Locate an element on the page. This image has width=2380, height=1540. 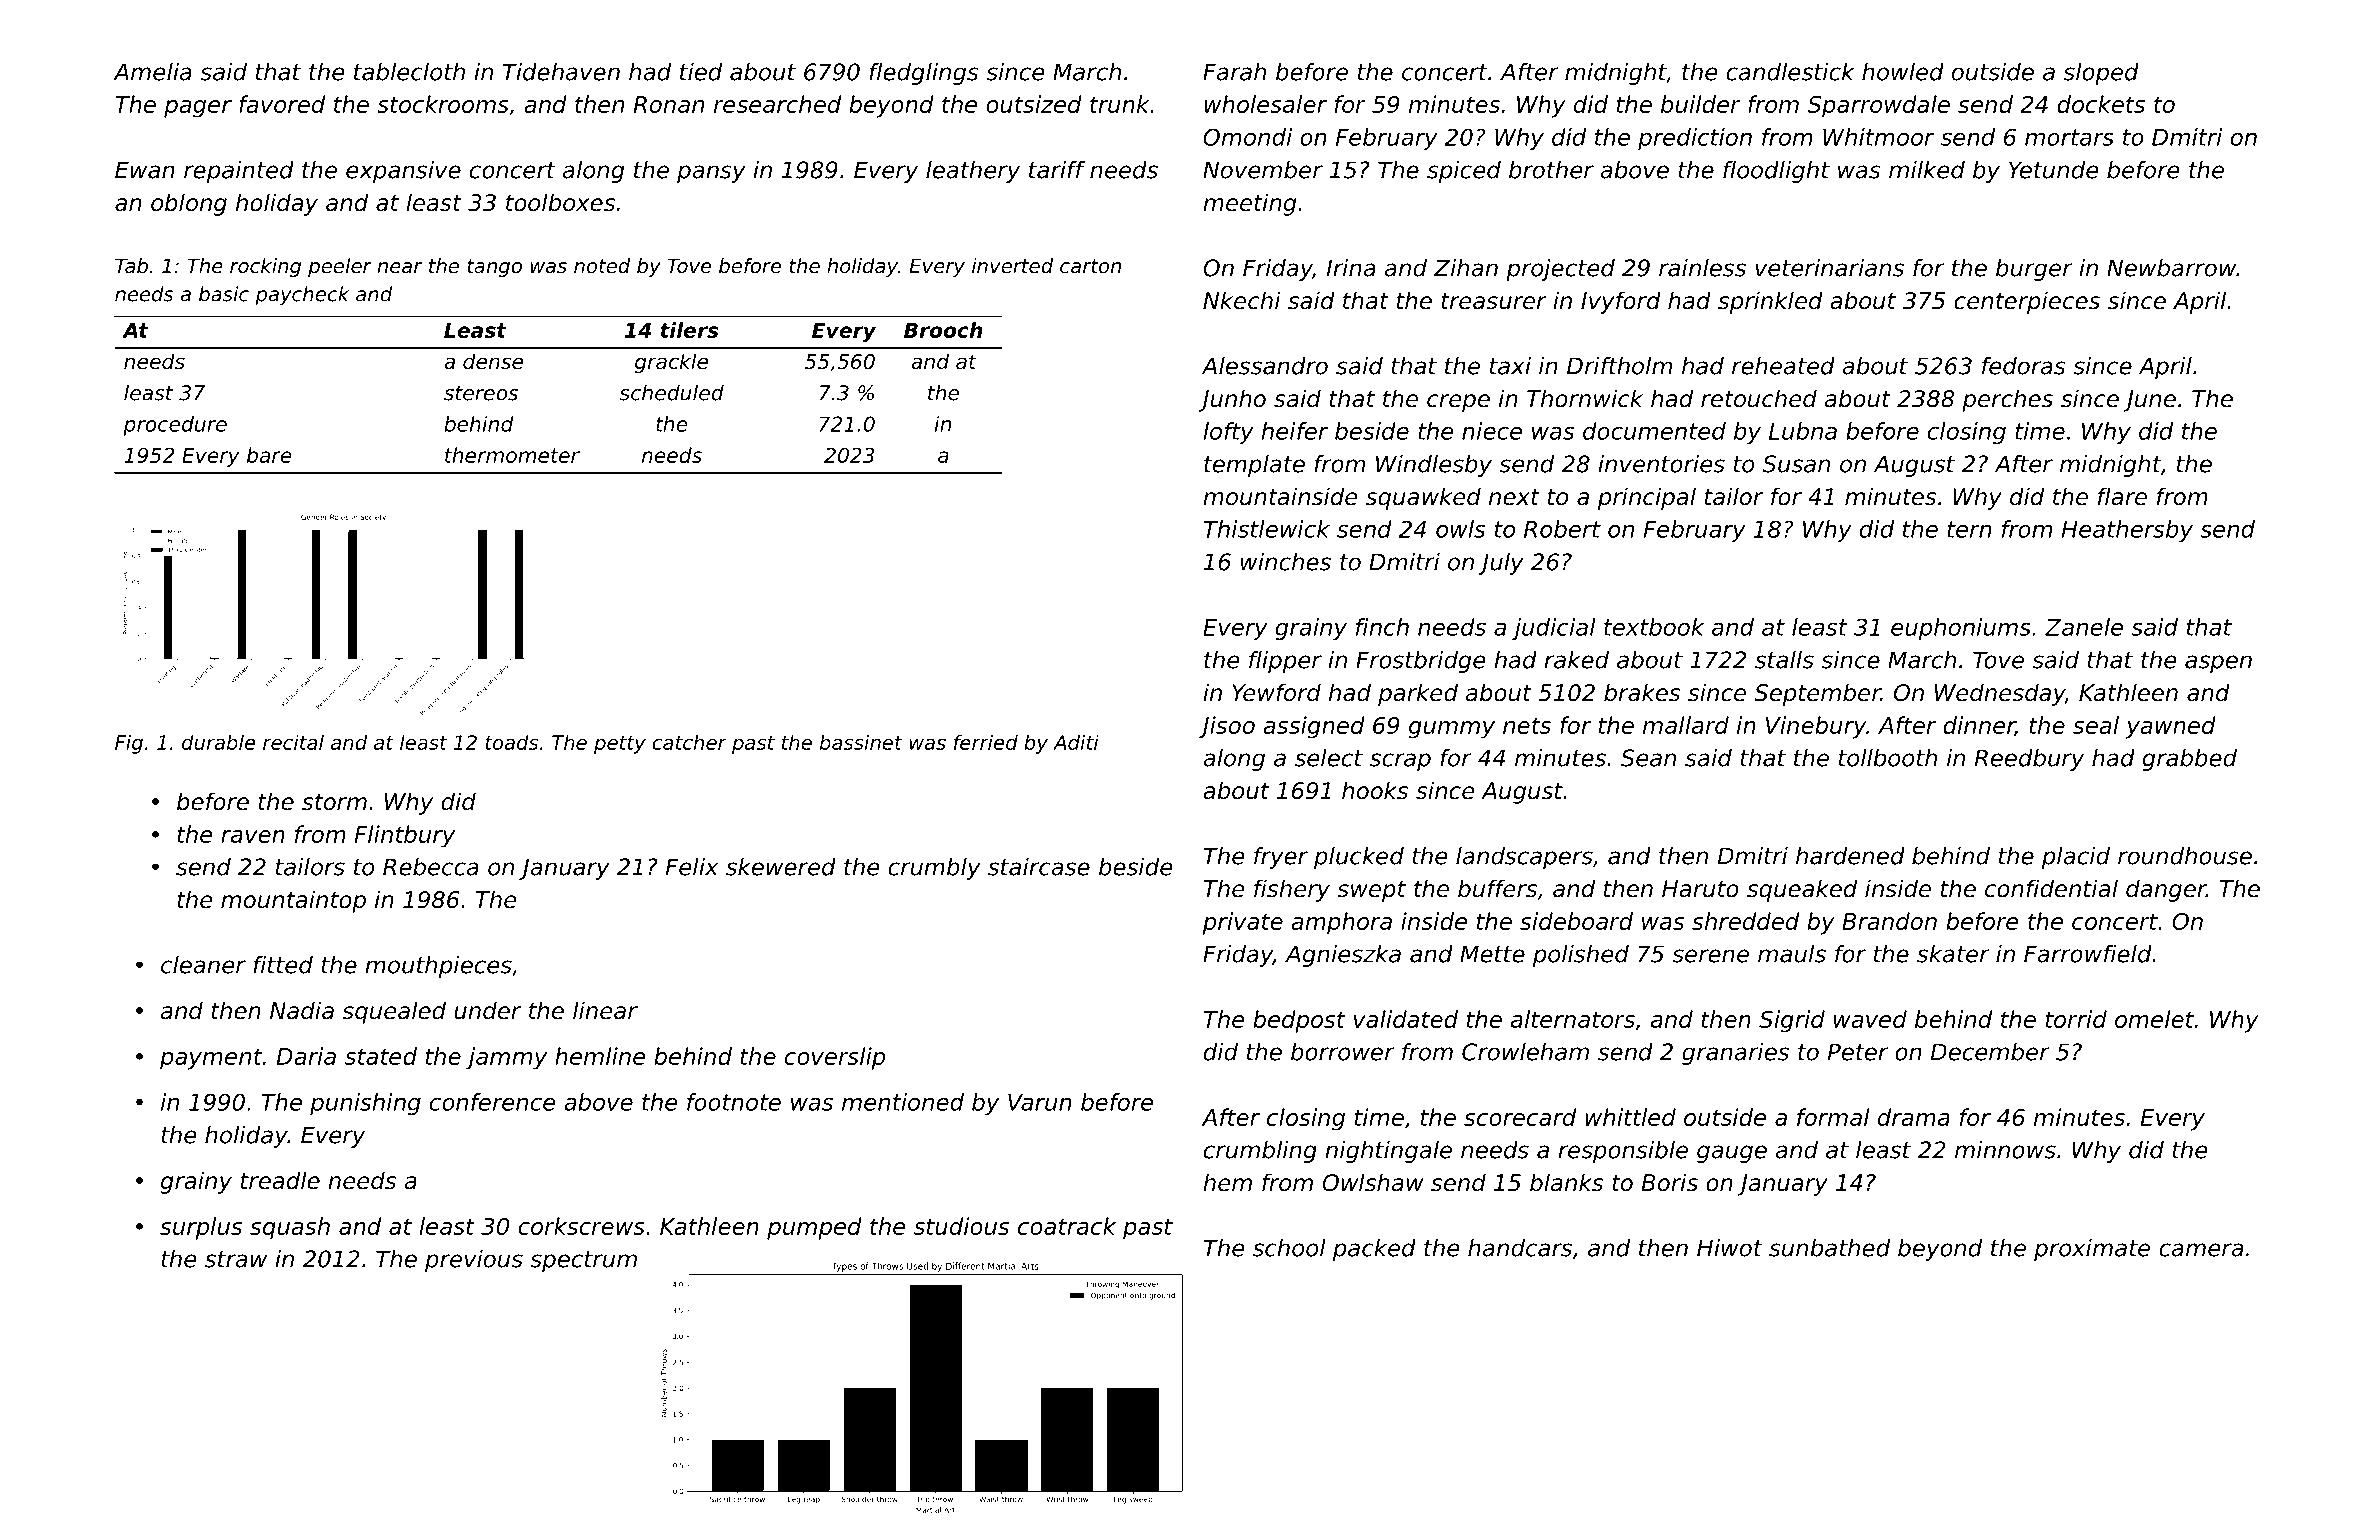
hemline is located at coordinates (600, 1056).
